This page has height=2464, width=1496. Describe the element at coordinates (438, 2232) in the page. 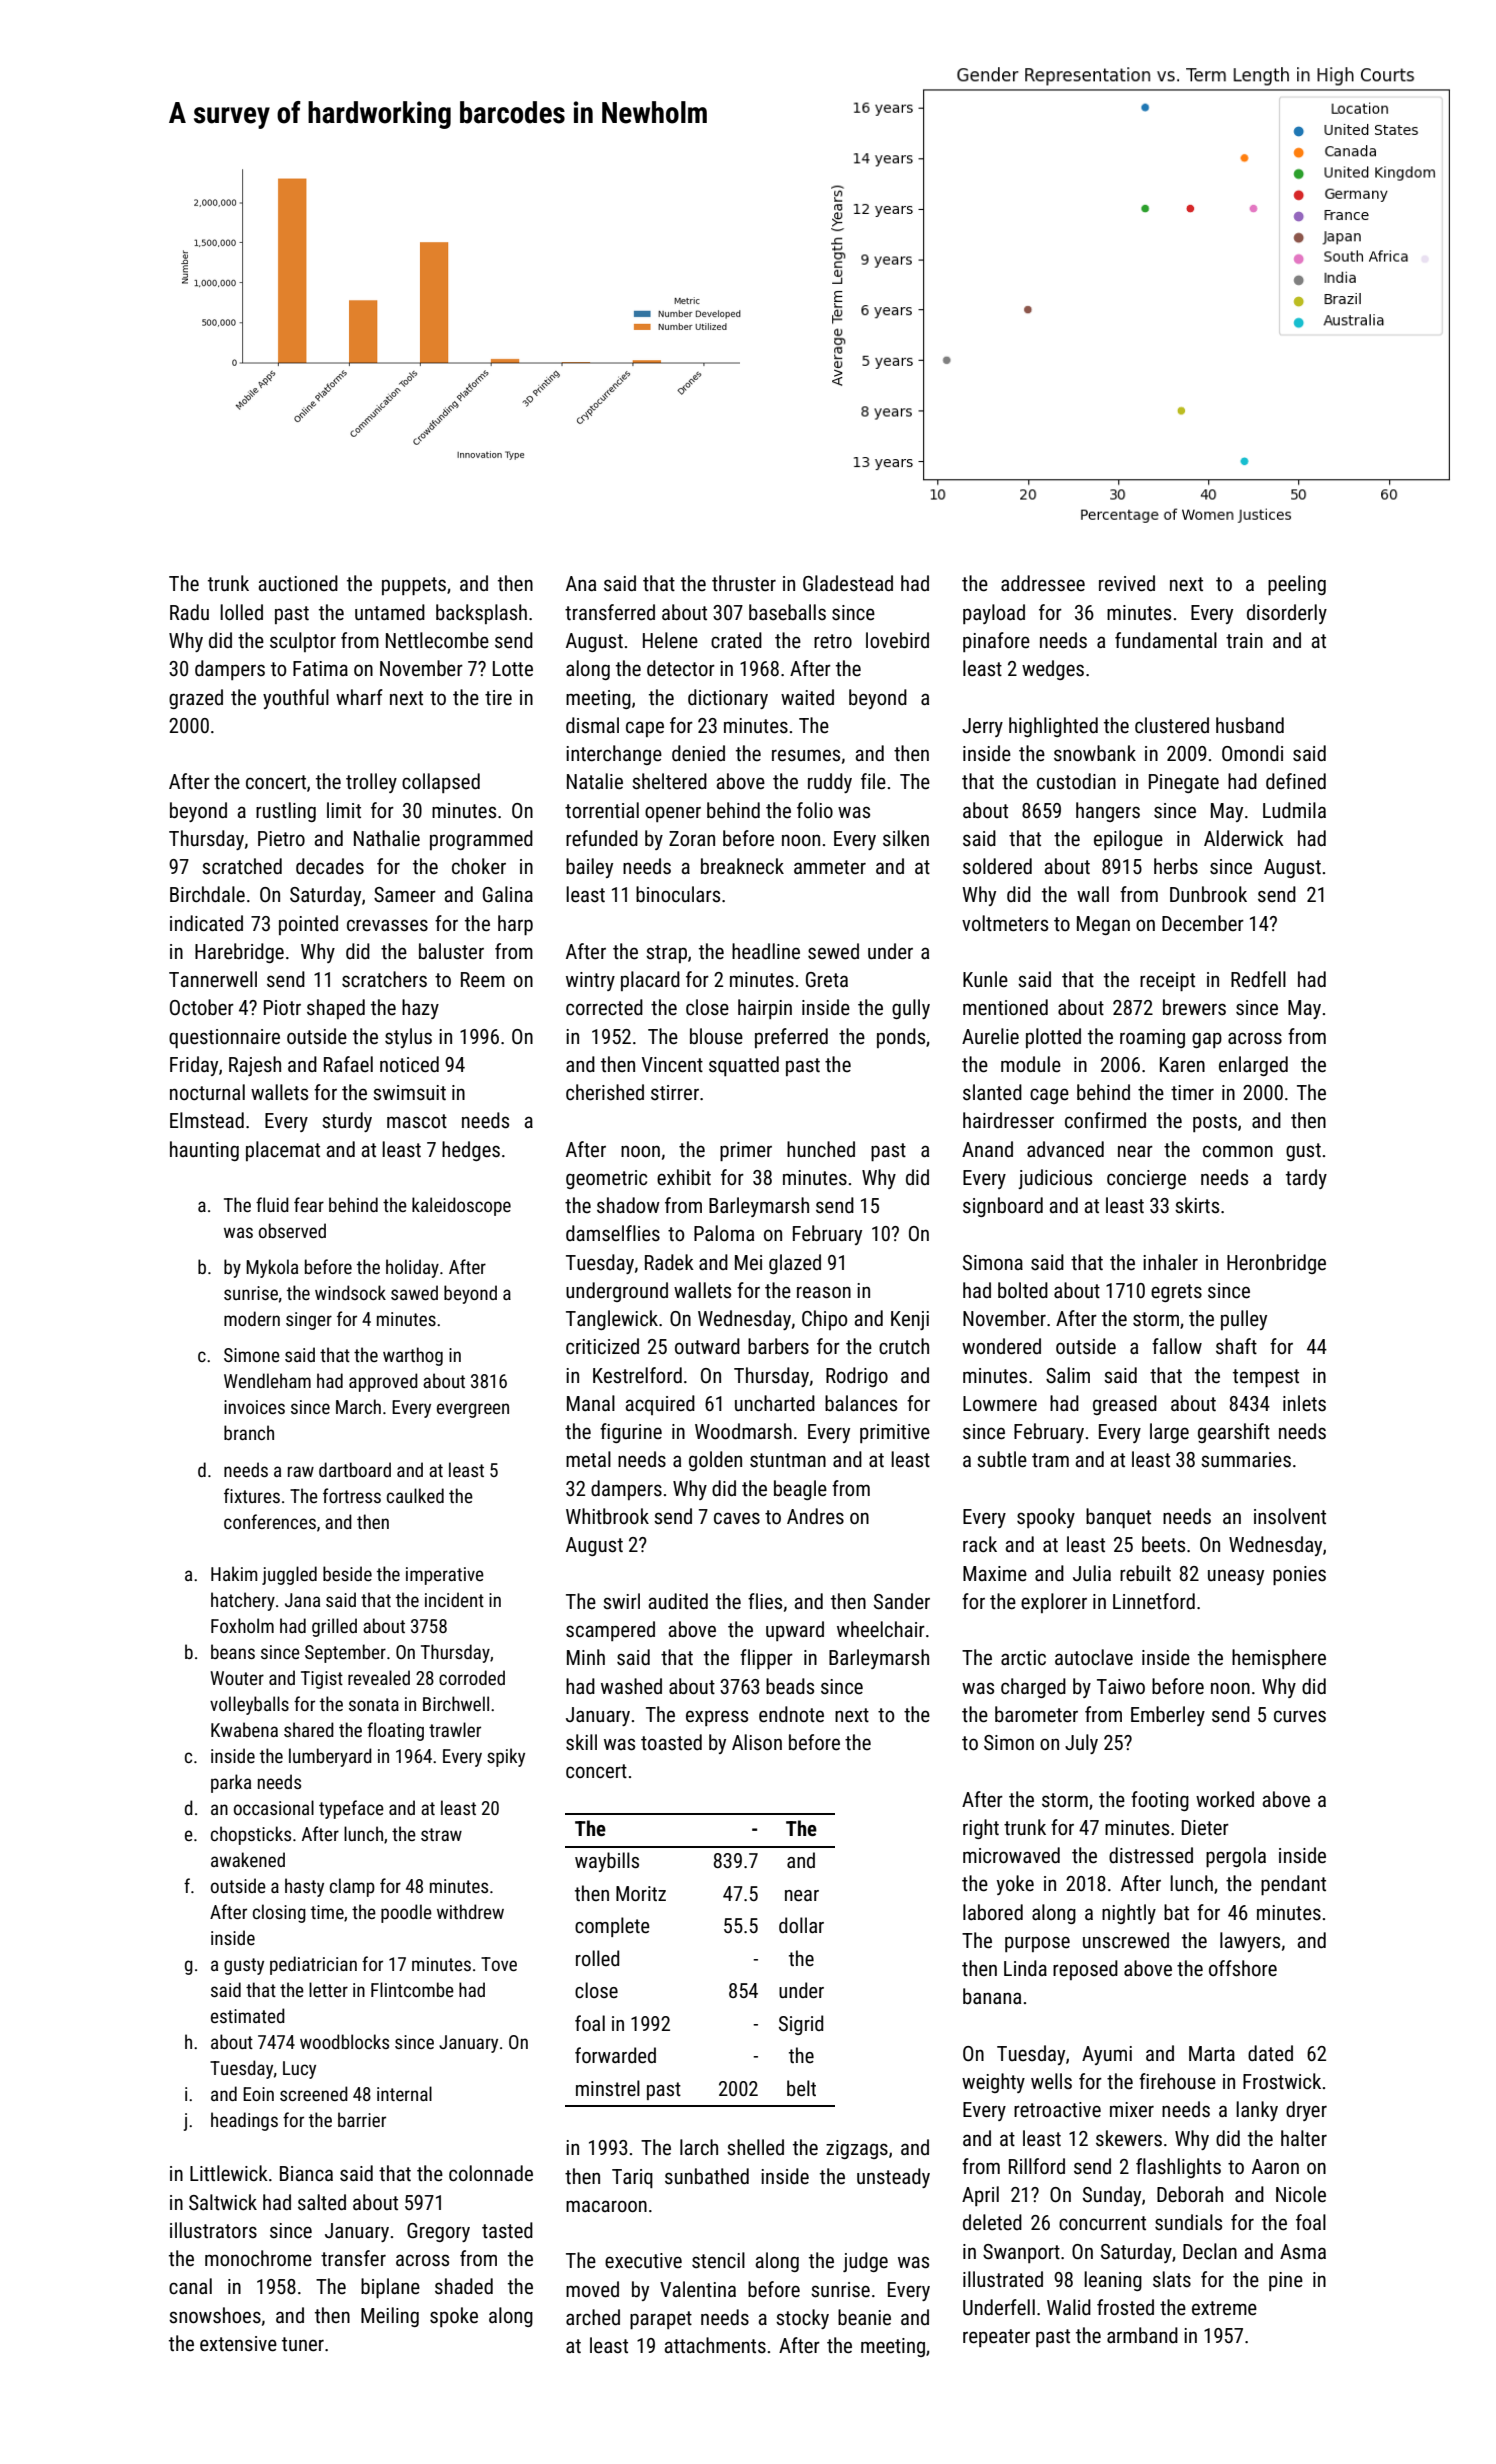

I see `Gregory` at that location.
